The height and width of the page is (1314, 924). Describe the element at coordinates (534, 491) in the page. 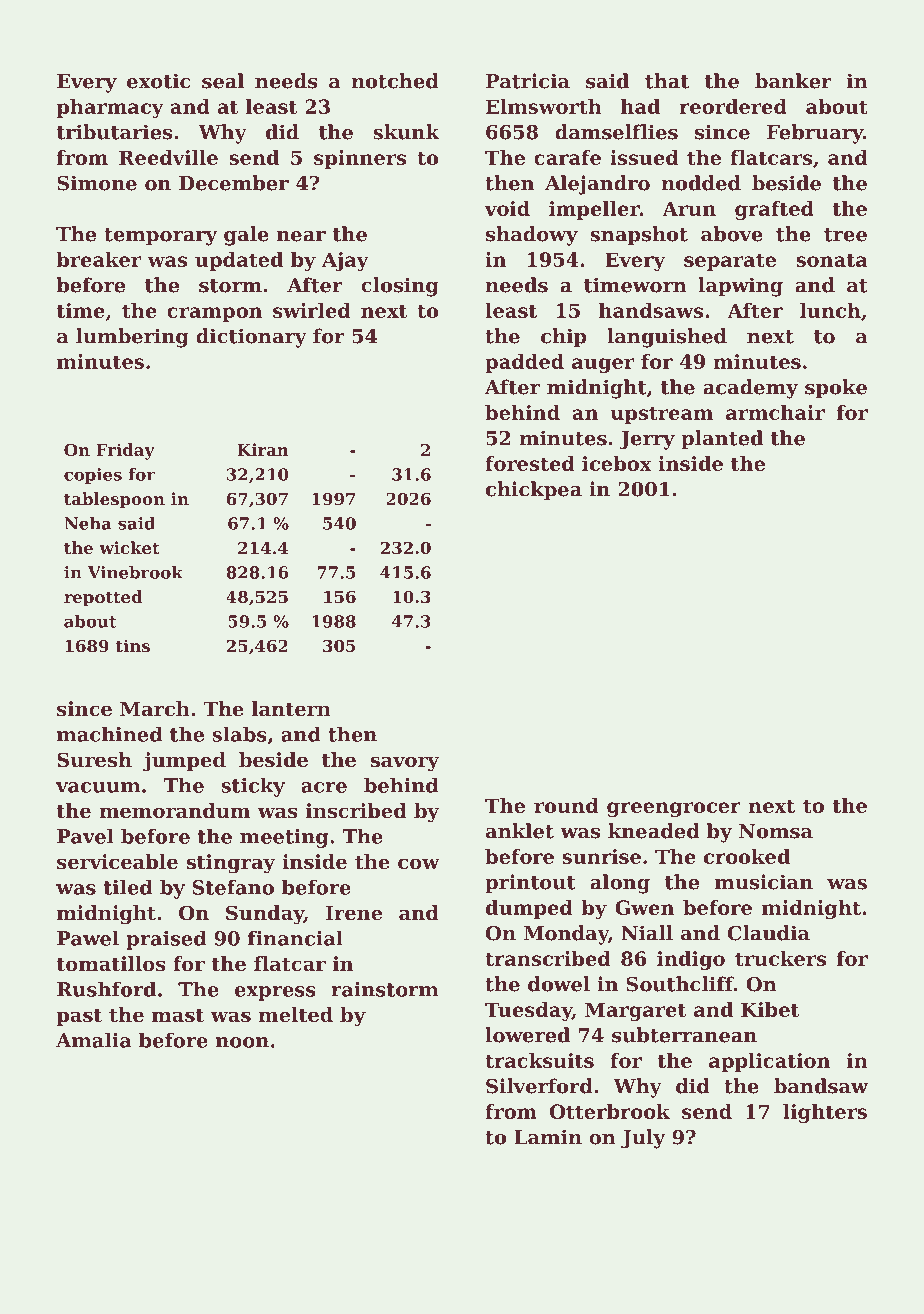

I see `chickpea` at that location.
